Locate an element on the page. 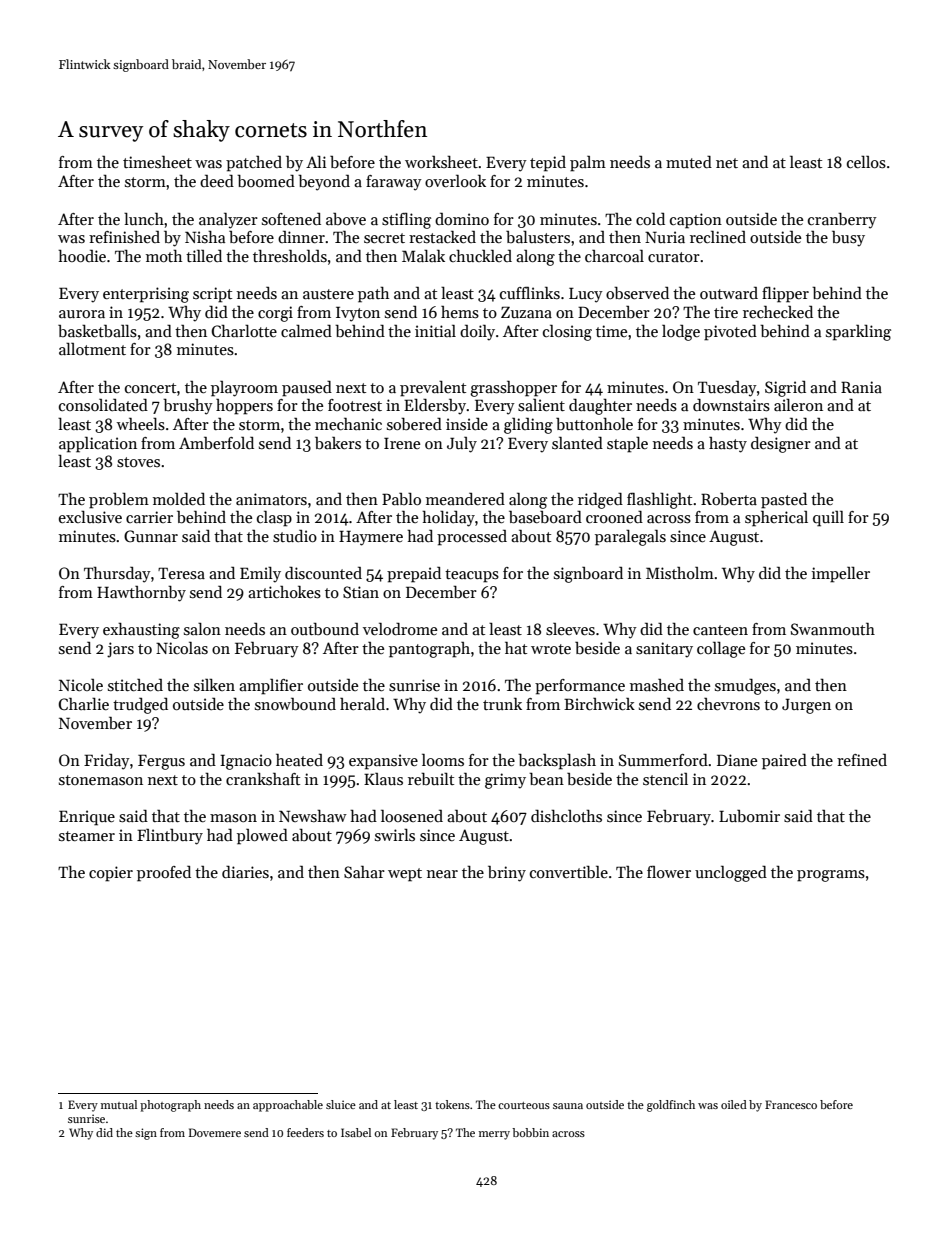 This image has width=952, height=1233. Francesco is located at coordinates (791, 1104).
